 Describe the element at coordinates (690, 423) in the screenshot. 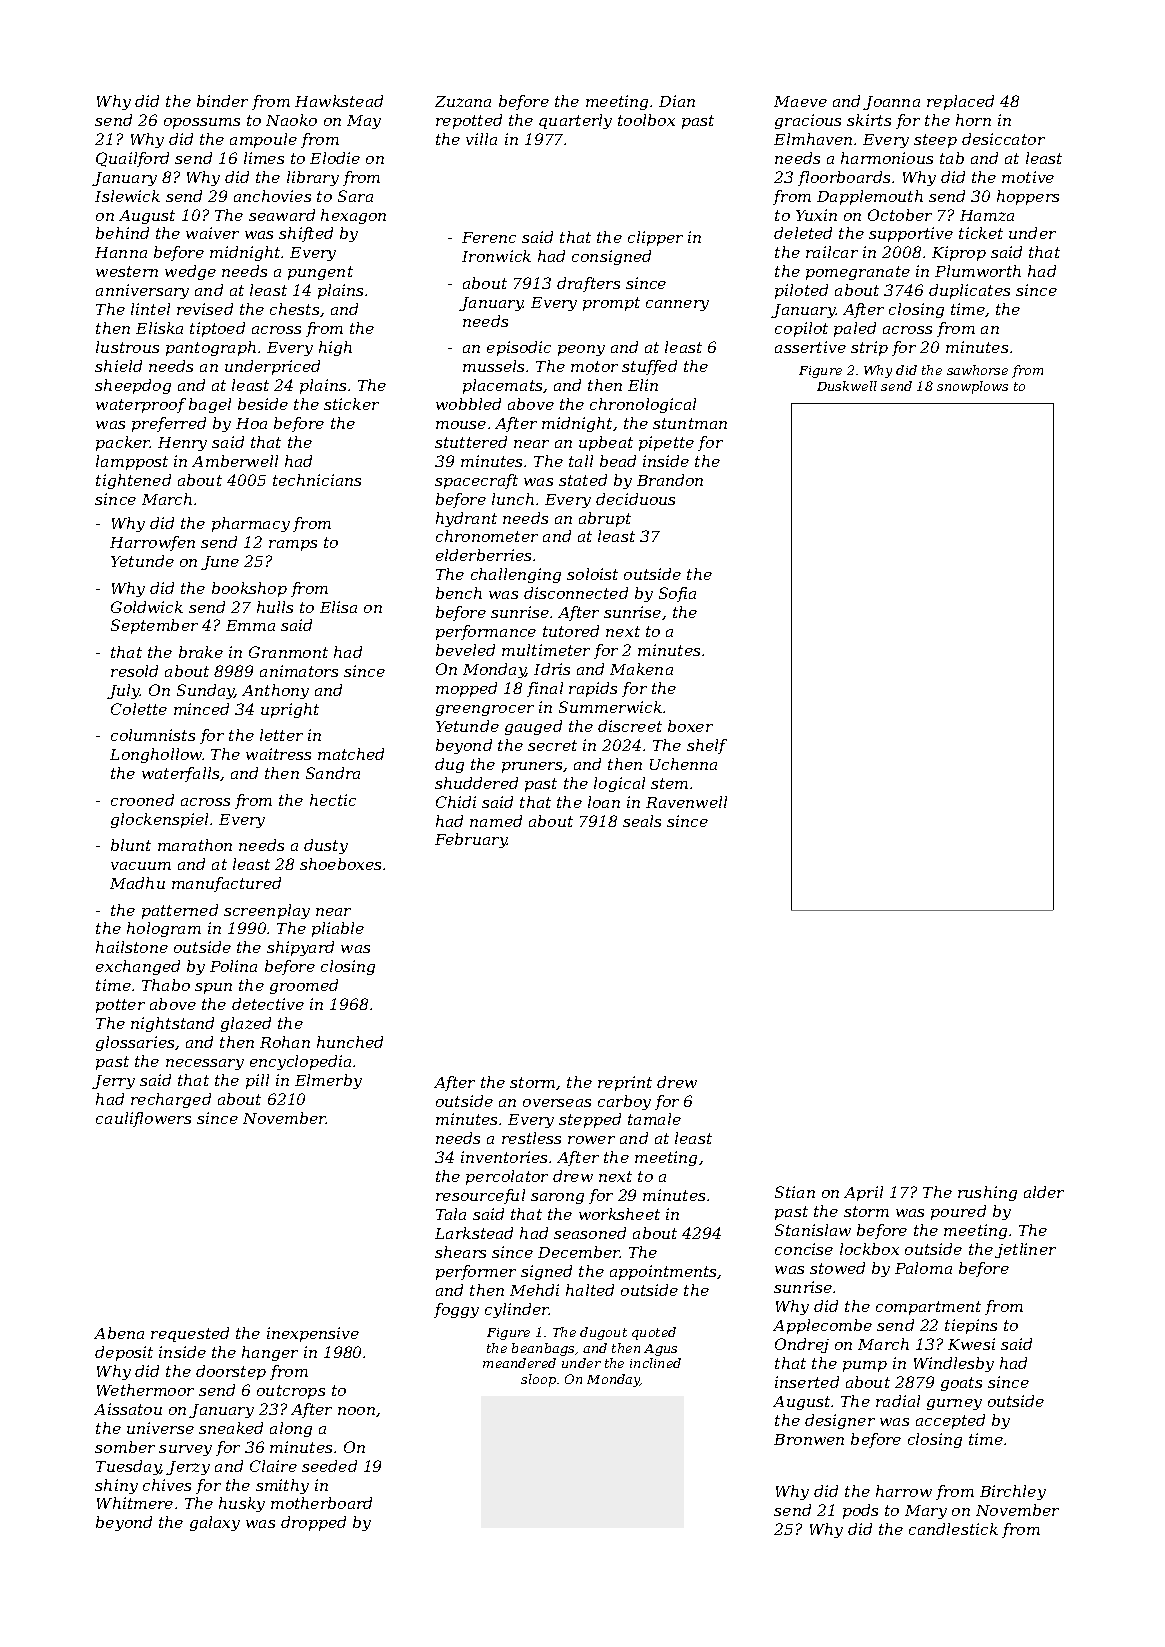

I see `stuntman` at that location.
